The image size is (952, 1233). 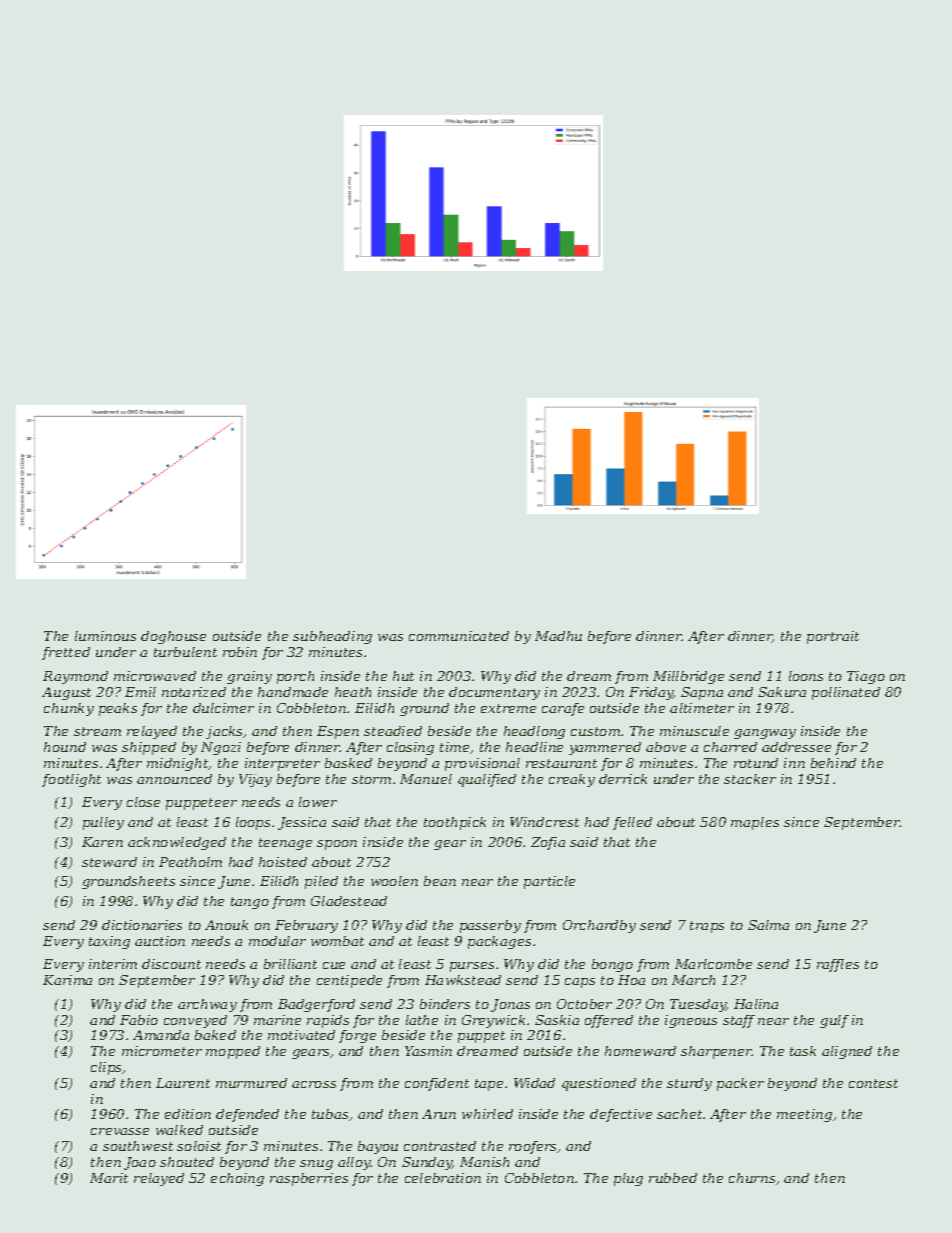 What do you see at coordinates (640, 1051) in the page?
I see `homeward` at bounding box center [640, 1051].
